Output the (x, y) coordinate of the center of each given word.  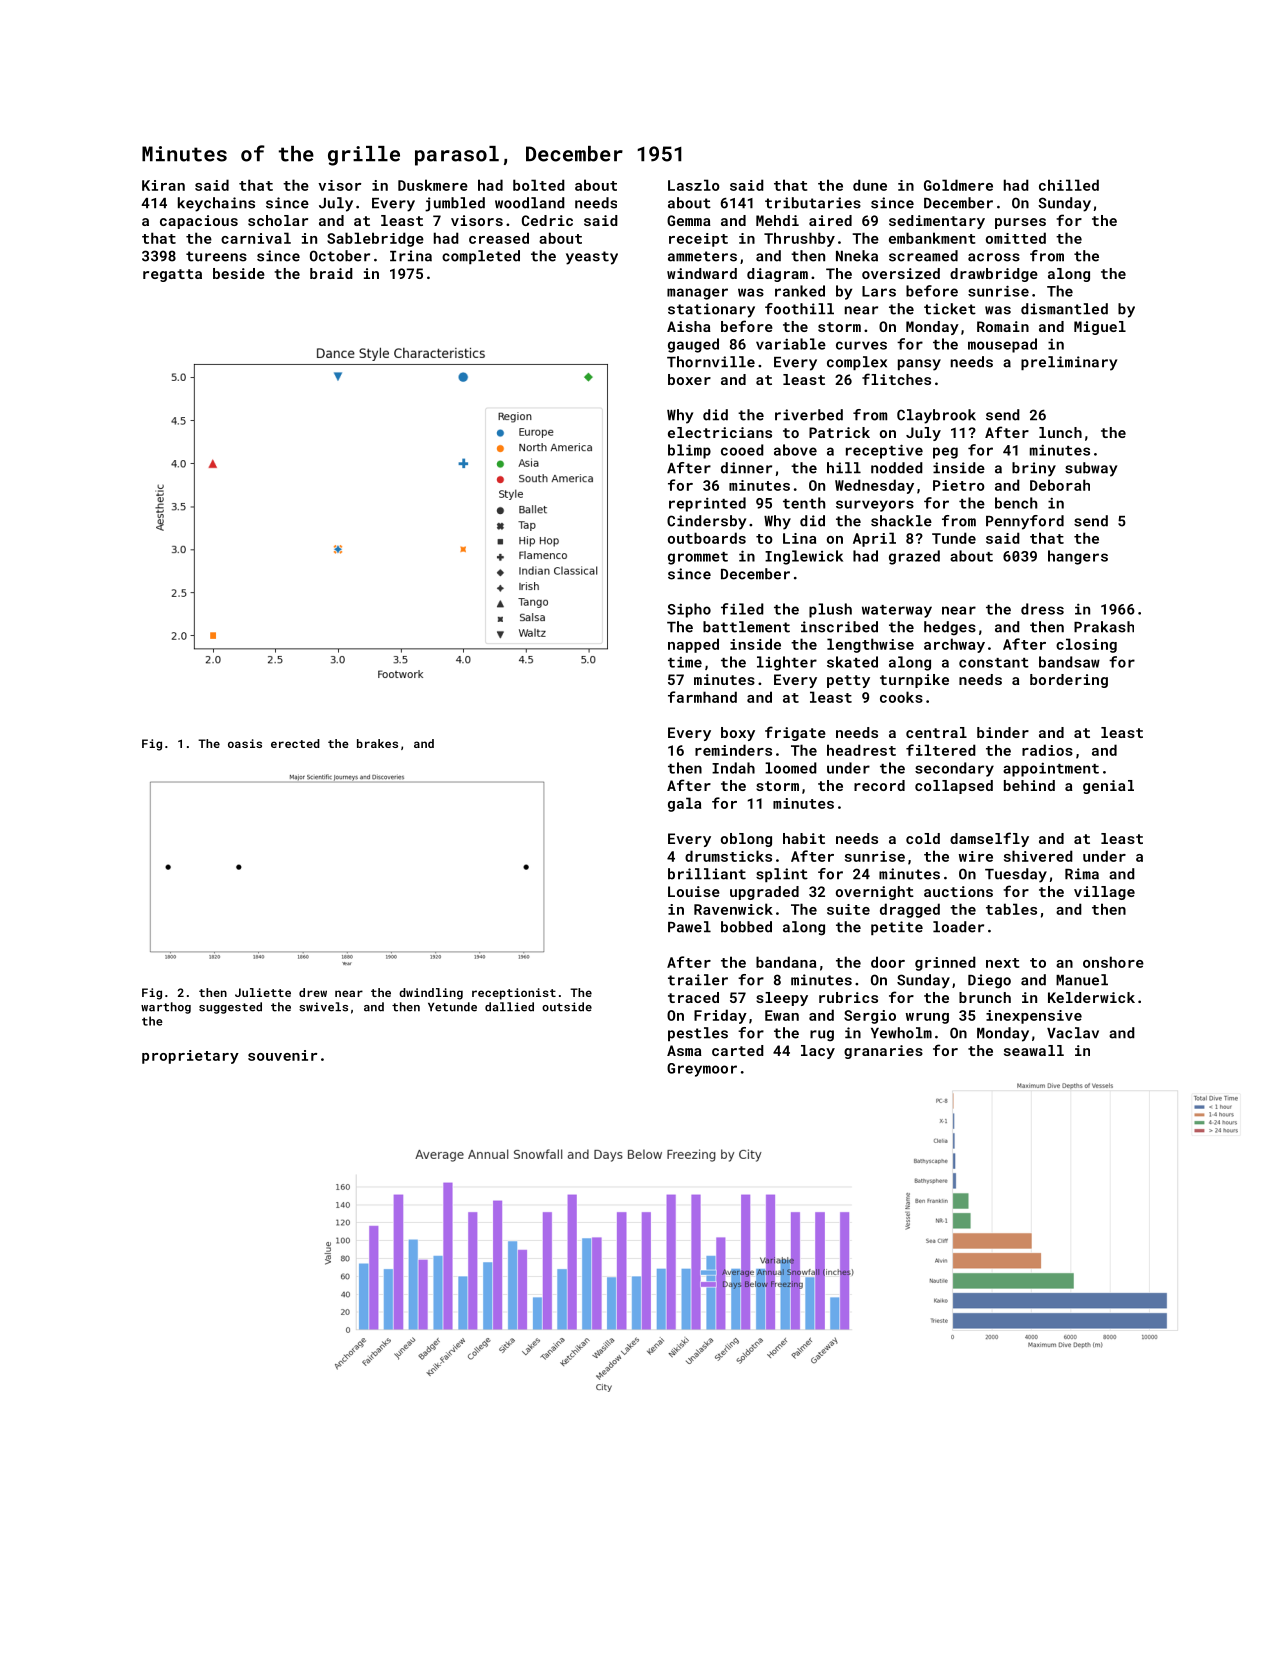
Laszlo (694, 185)
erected (295, 743)
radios (1047, 750)
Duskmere (433, 185)
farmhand (702, 697)
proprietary (190, 1057)
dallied (509, 1007)
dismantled (1064, 309)
